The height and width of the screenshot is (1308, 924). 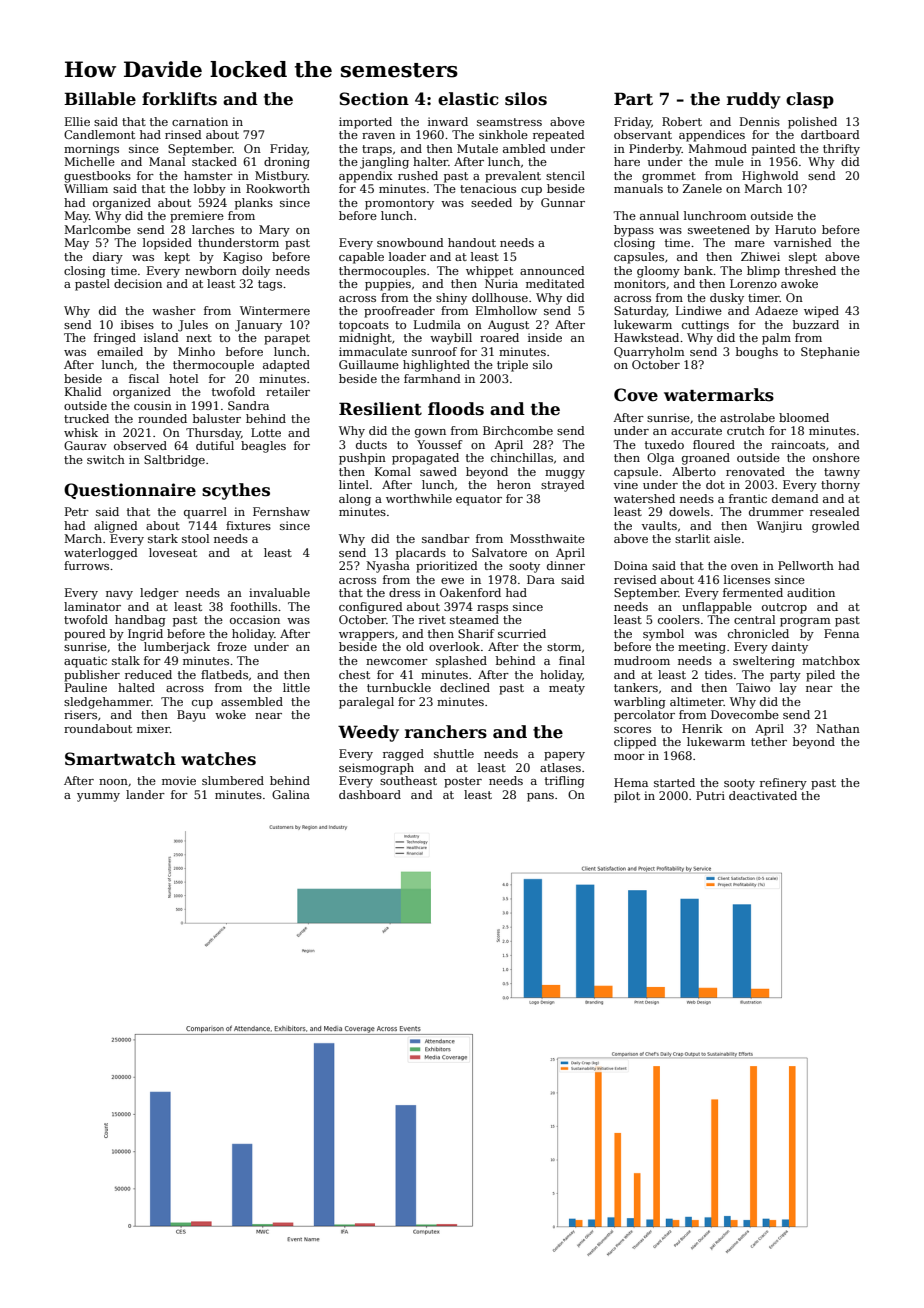 I want to click on slept, so click(x=803, y=258).
